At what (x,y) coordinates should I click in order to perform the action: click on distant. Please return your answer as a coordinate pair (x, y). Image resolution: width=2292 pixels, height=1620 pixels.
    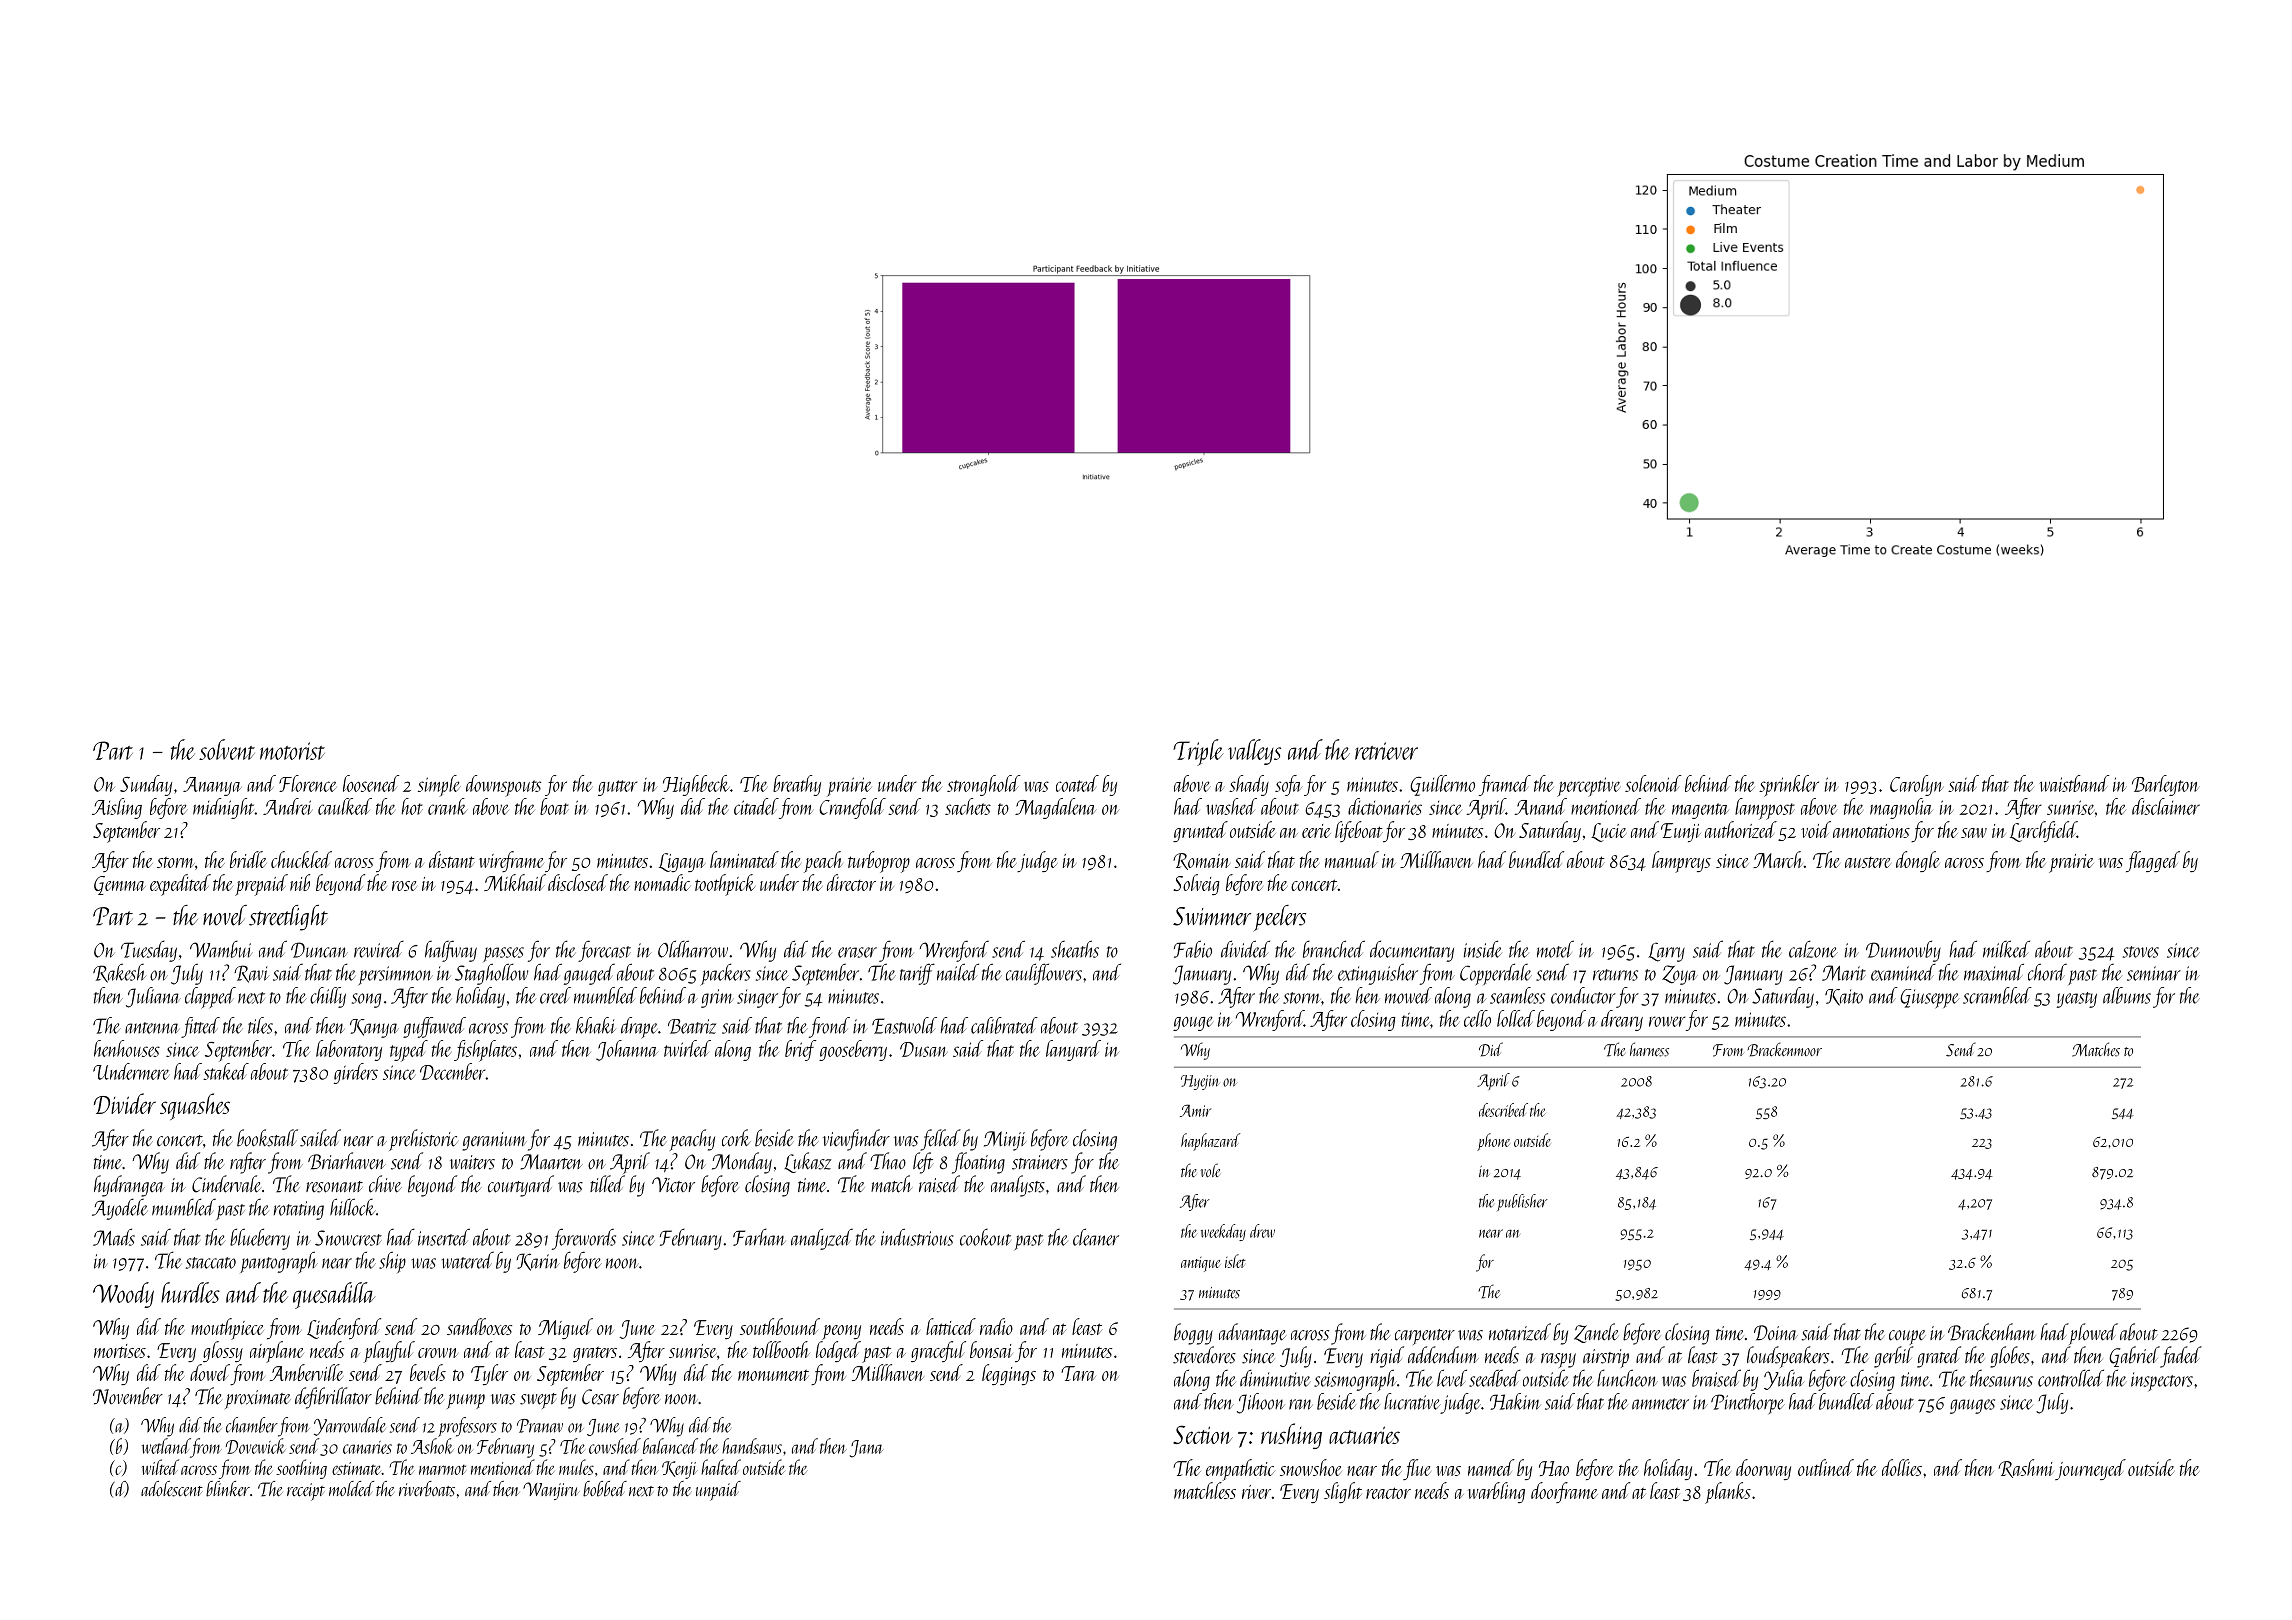
    Looking at the image, I should click on (452, 859).
